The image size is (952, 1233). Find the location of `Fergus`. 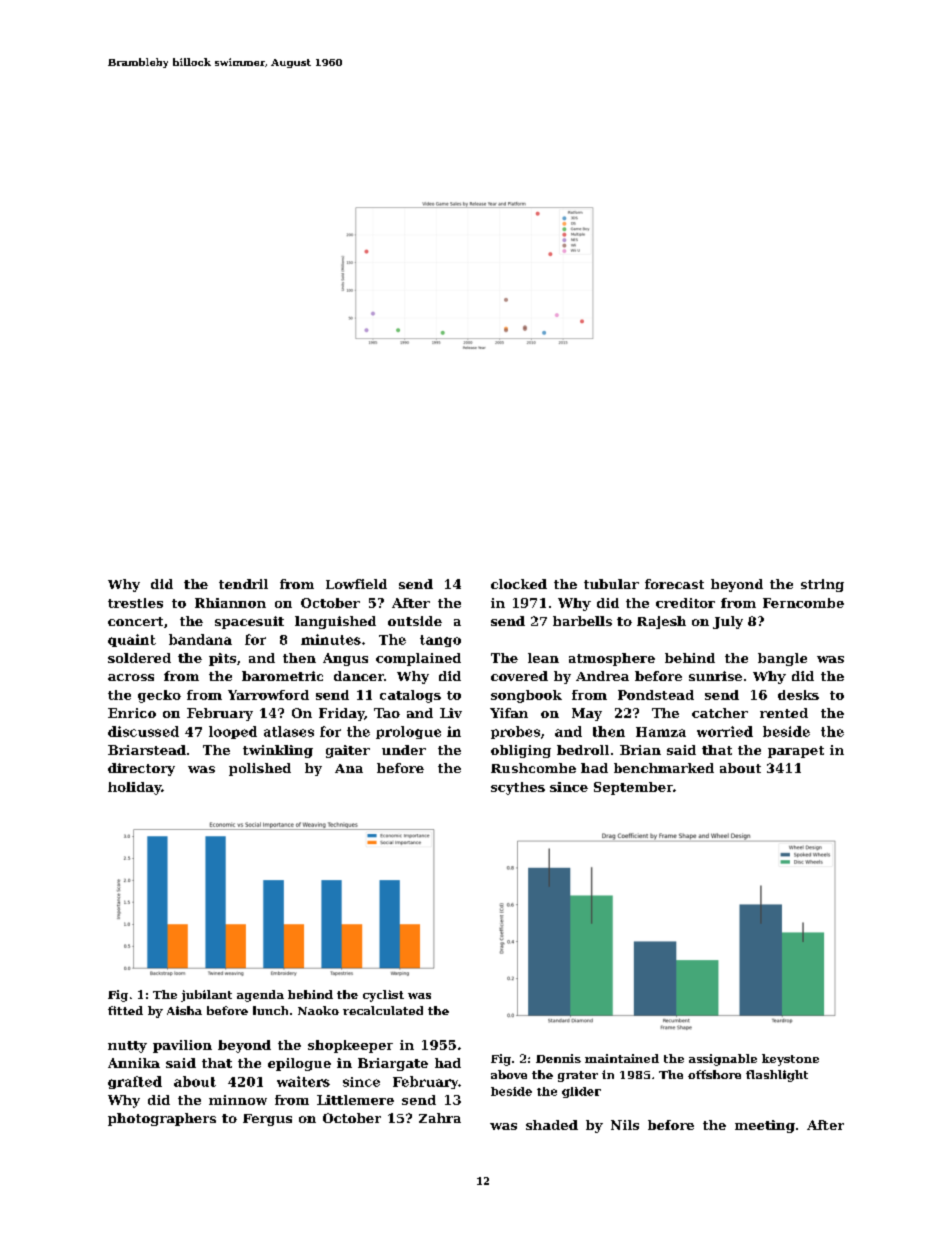

Fergus is located at coordinates (267, 1120).
